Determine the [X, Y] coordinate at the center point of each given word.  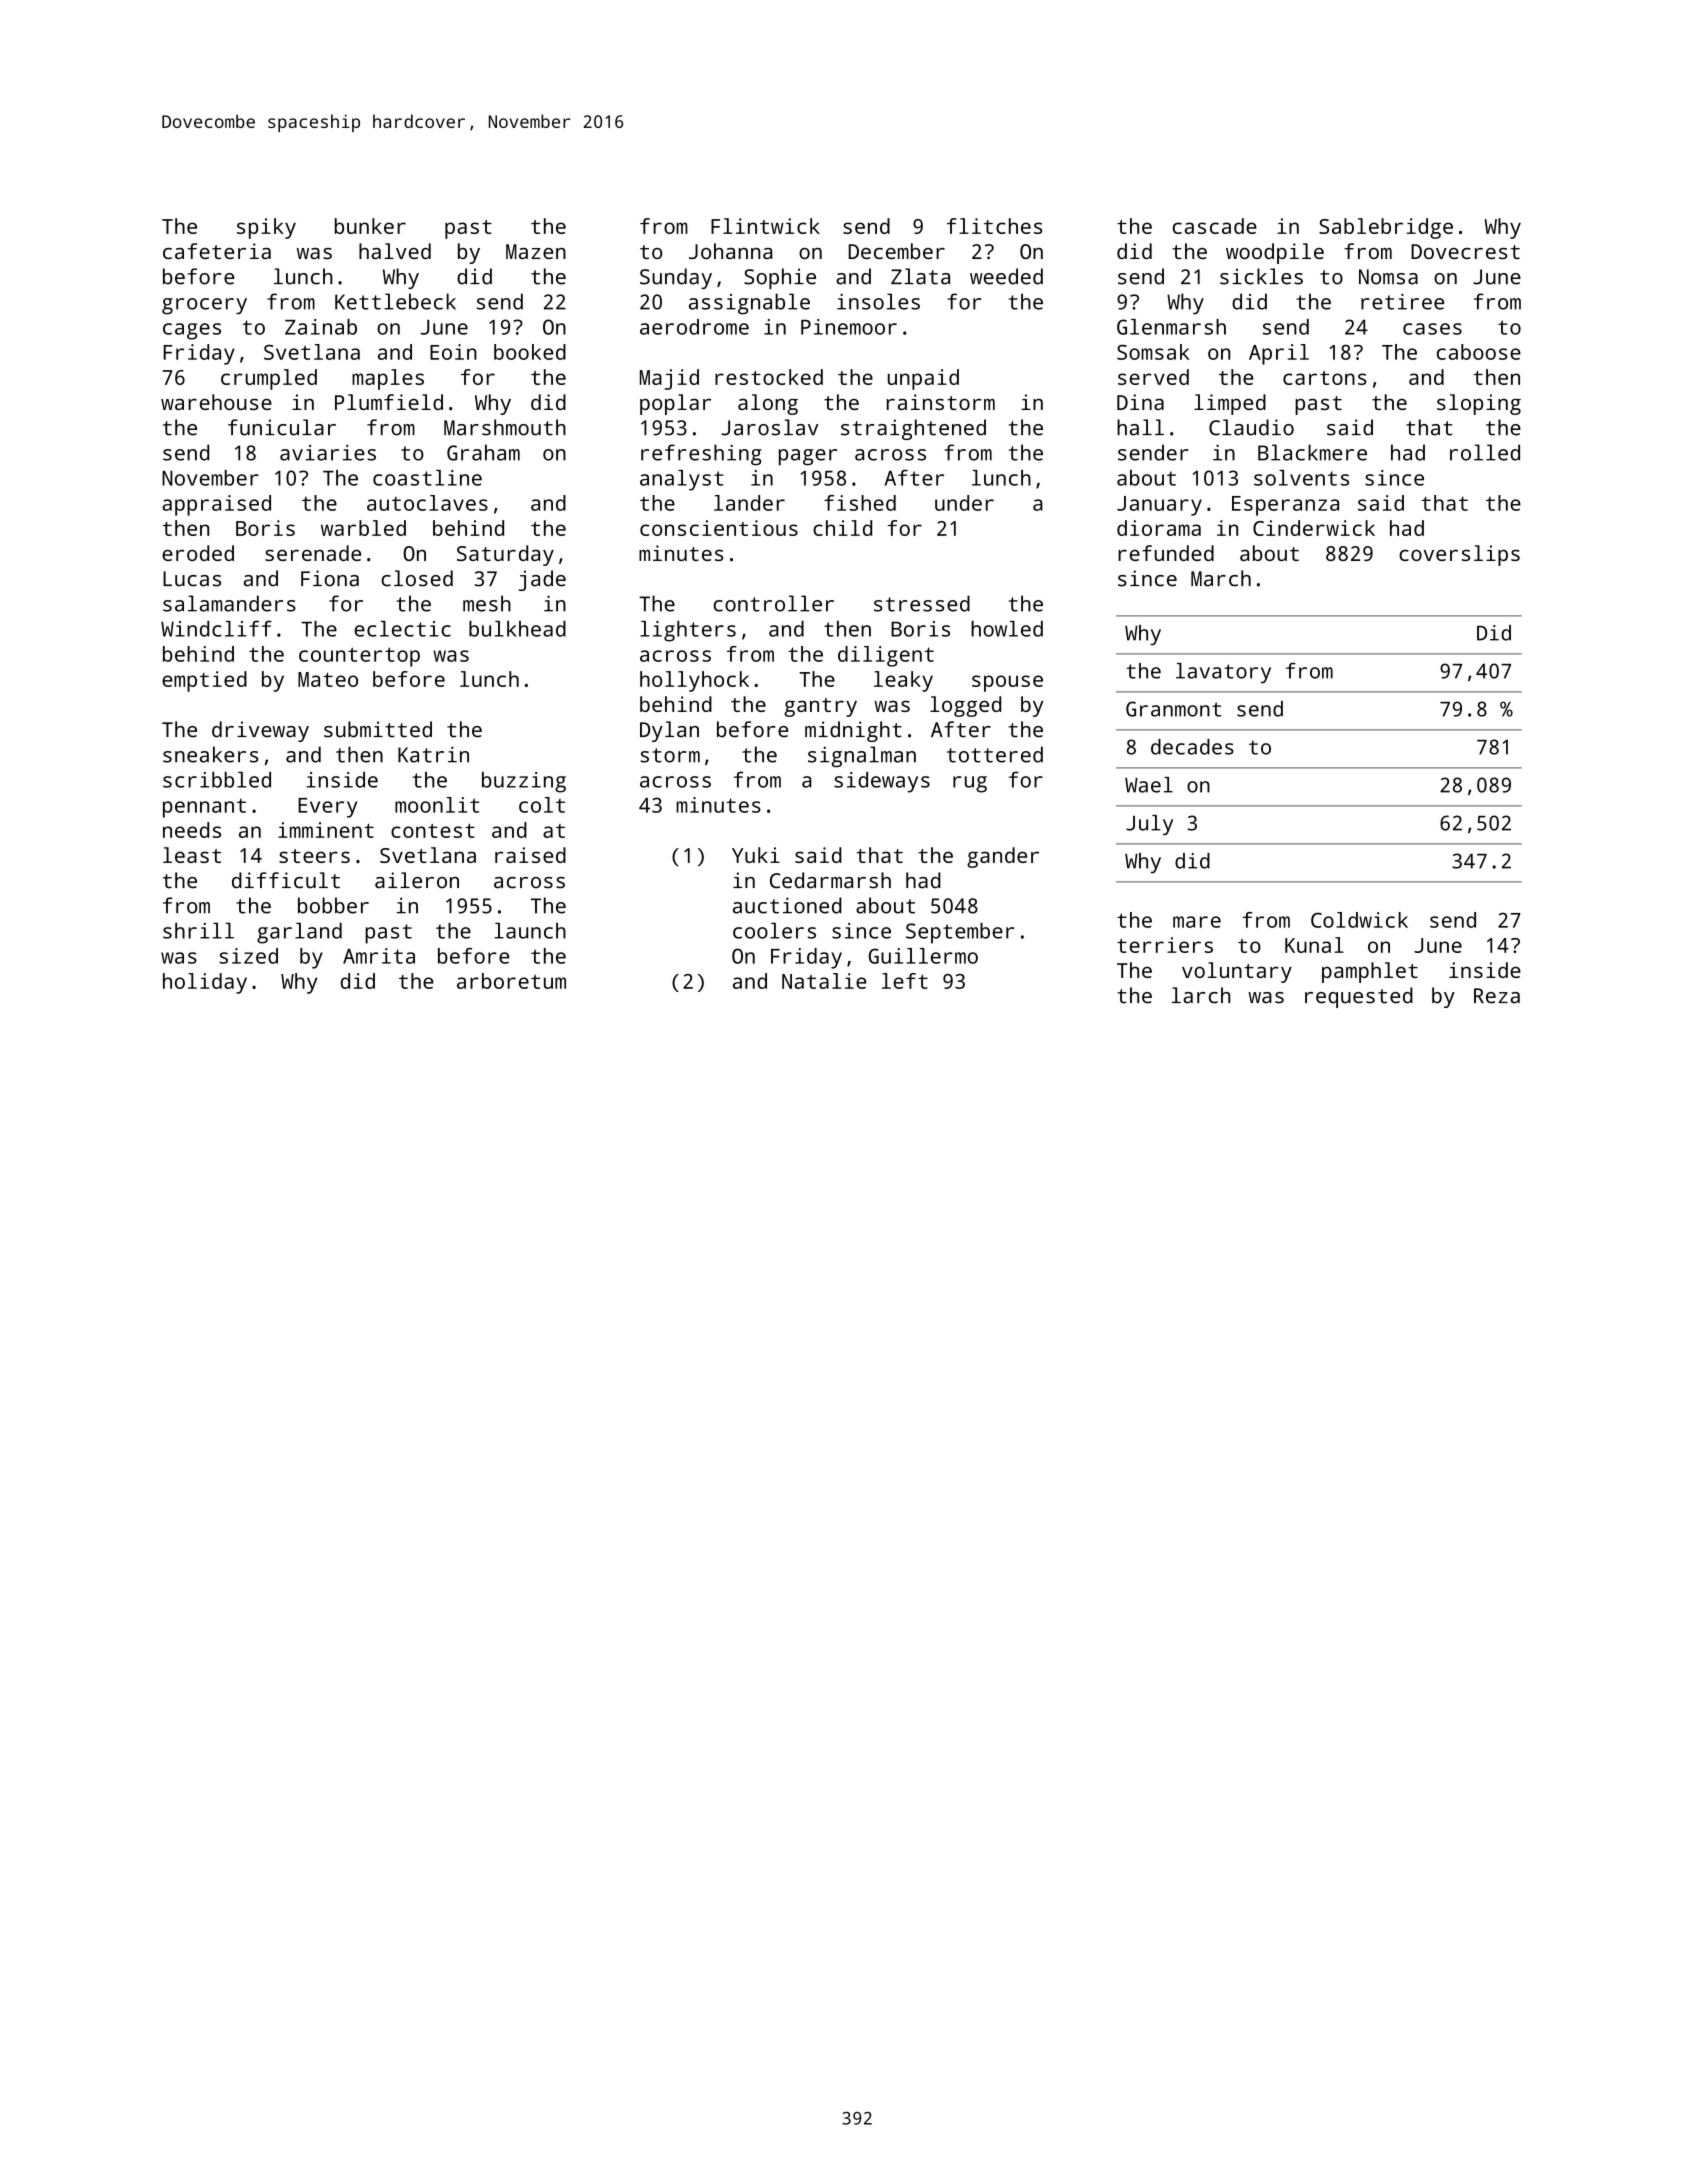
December [897, 251]
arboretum [511, 981]
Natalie [824, 981]
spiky [266, 228]
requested [1359, 997]
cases [1432, 329]
